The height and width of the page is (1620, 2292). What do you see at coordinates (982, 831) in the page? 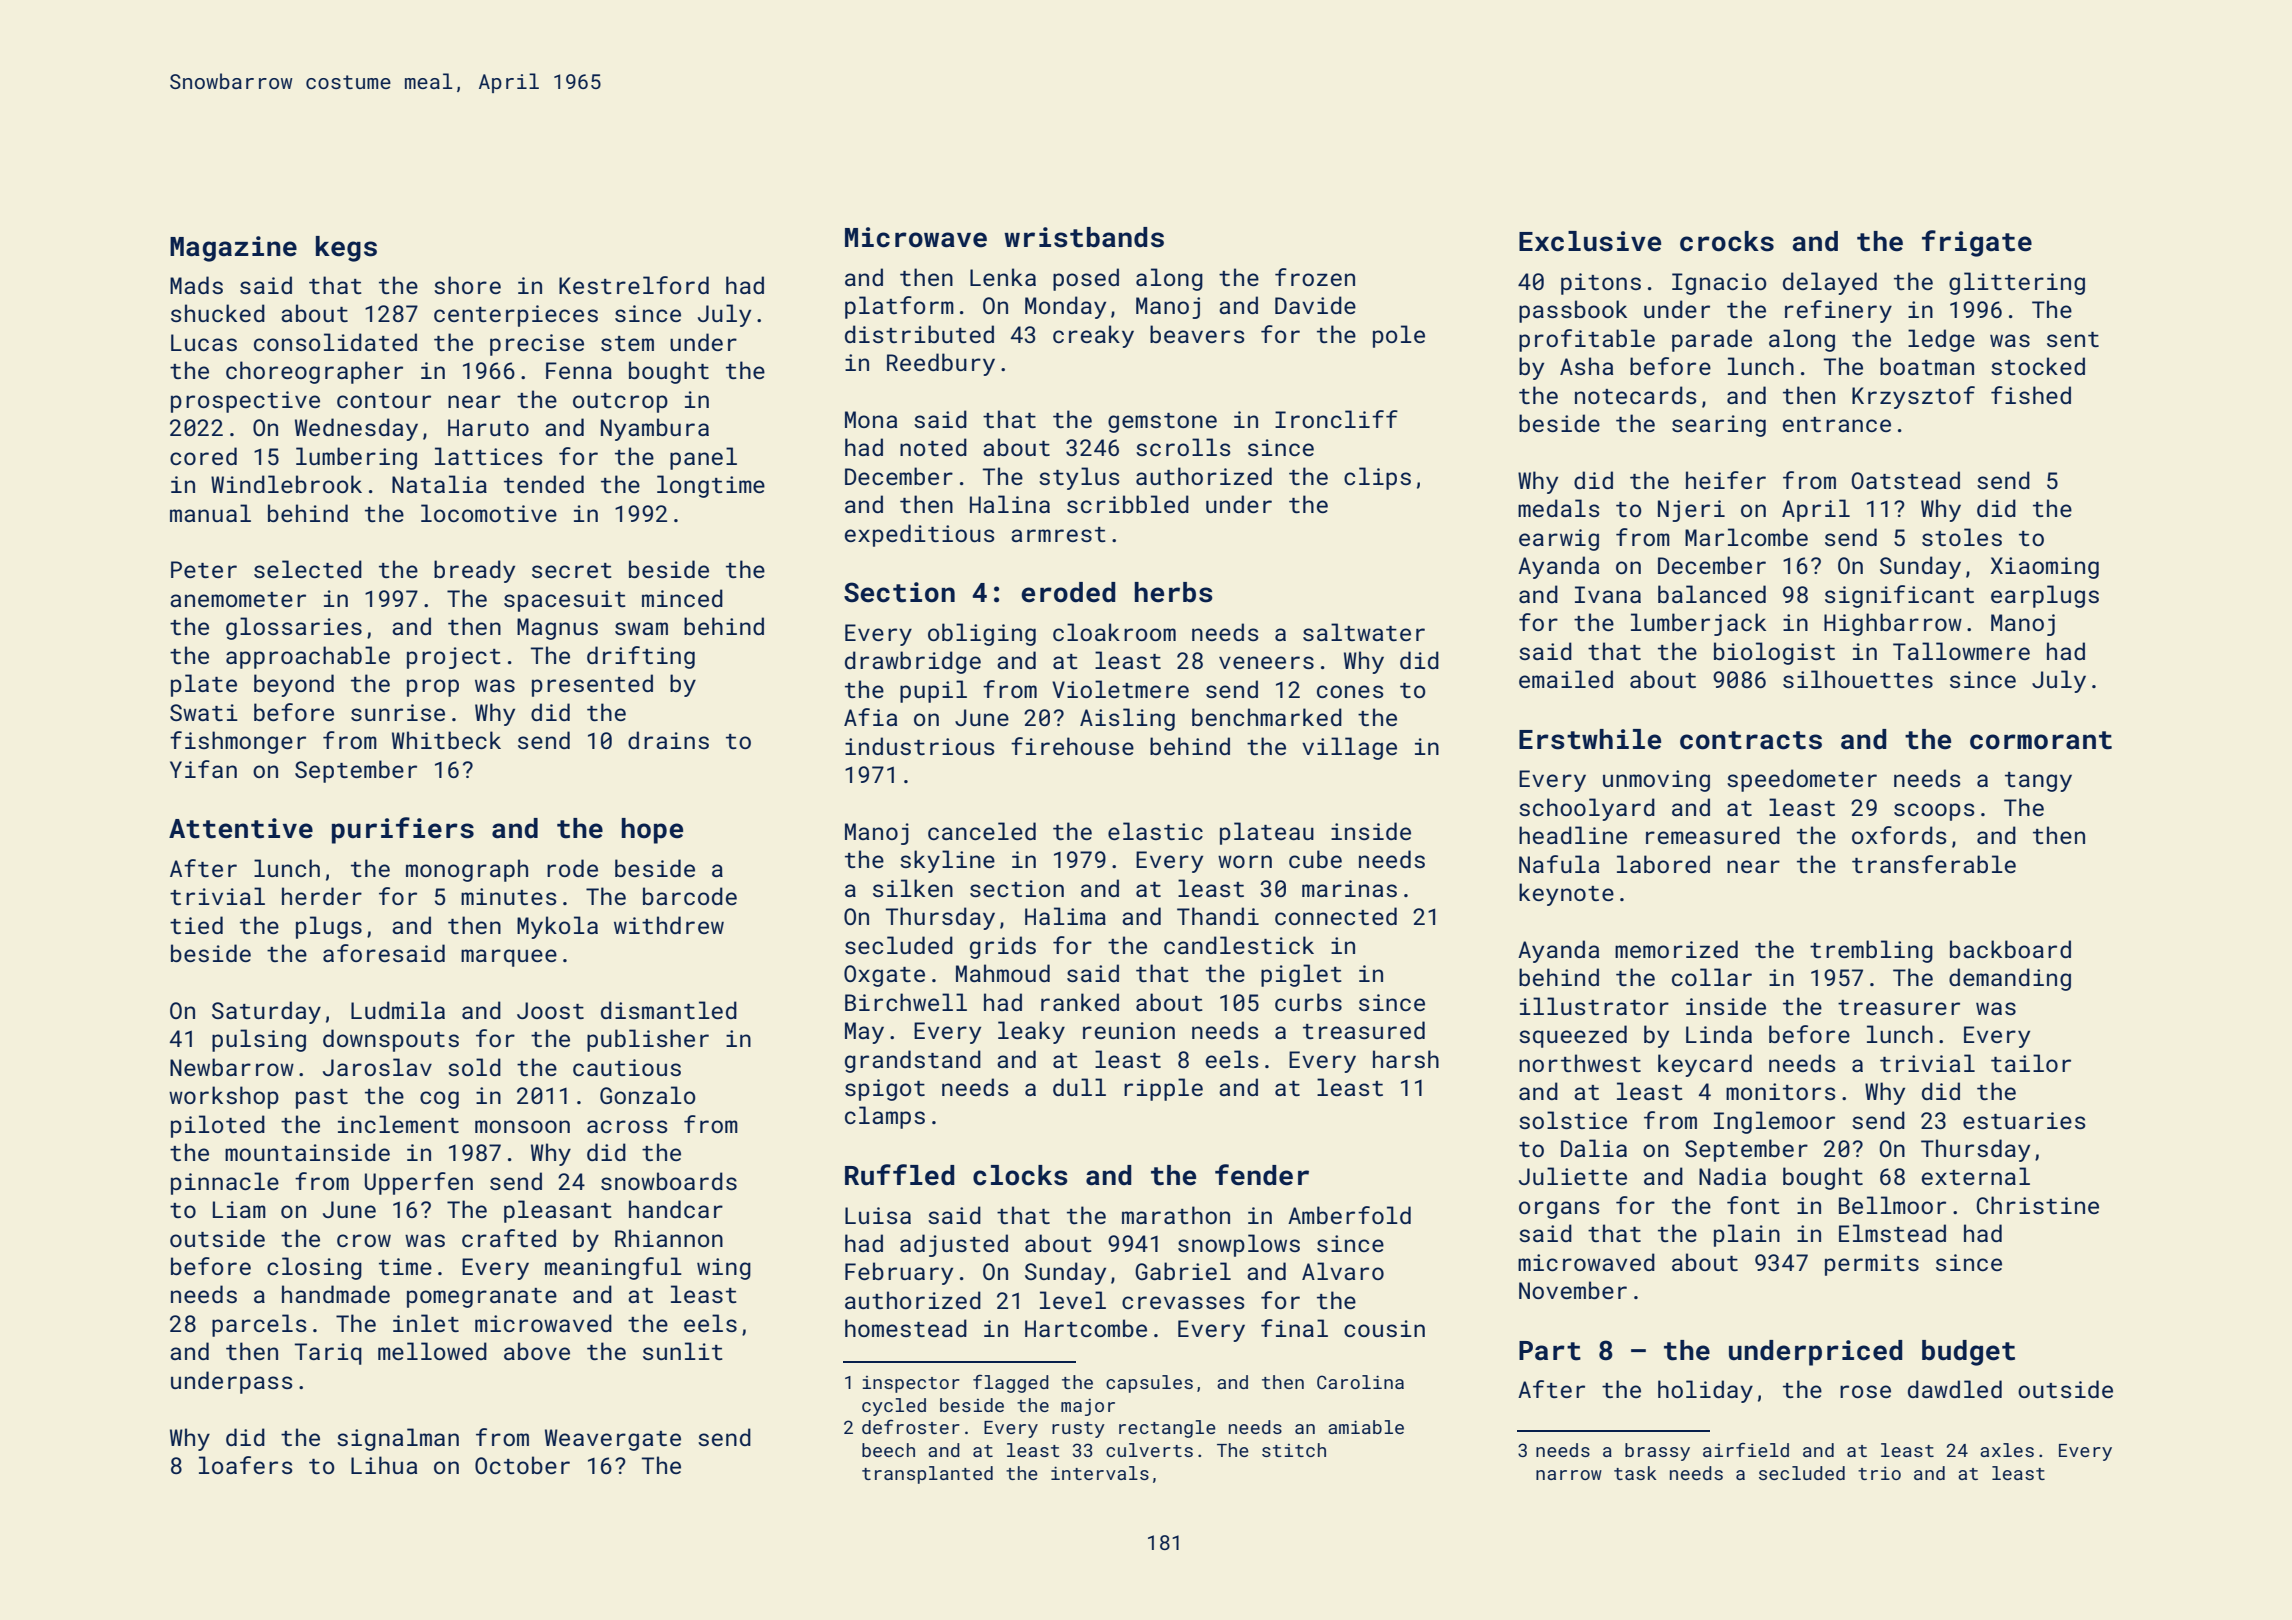
I see `canceled` at bounding box center [982, 831].
